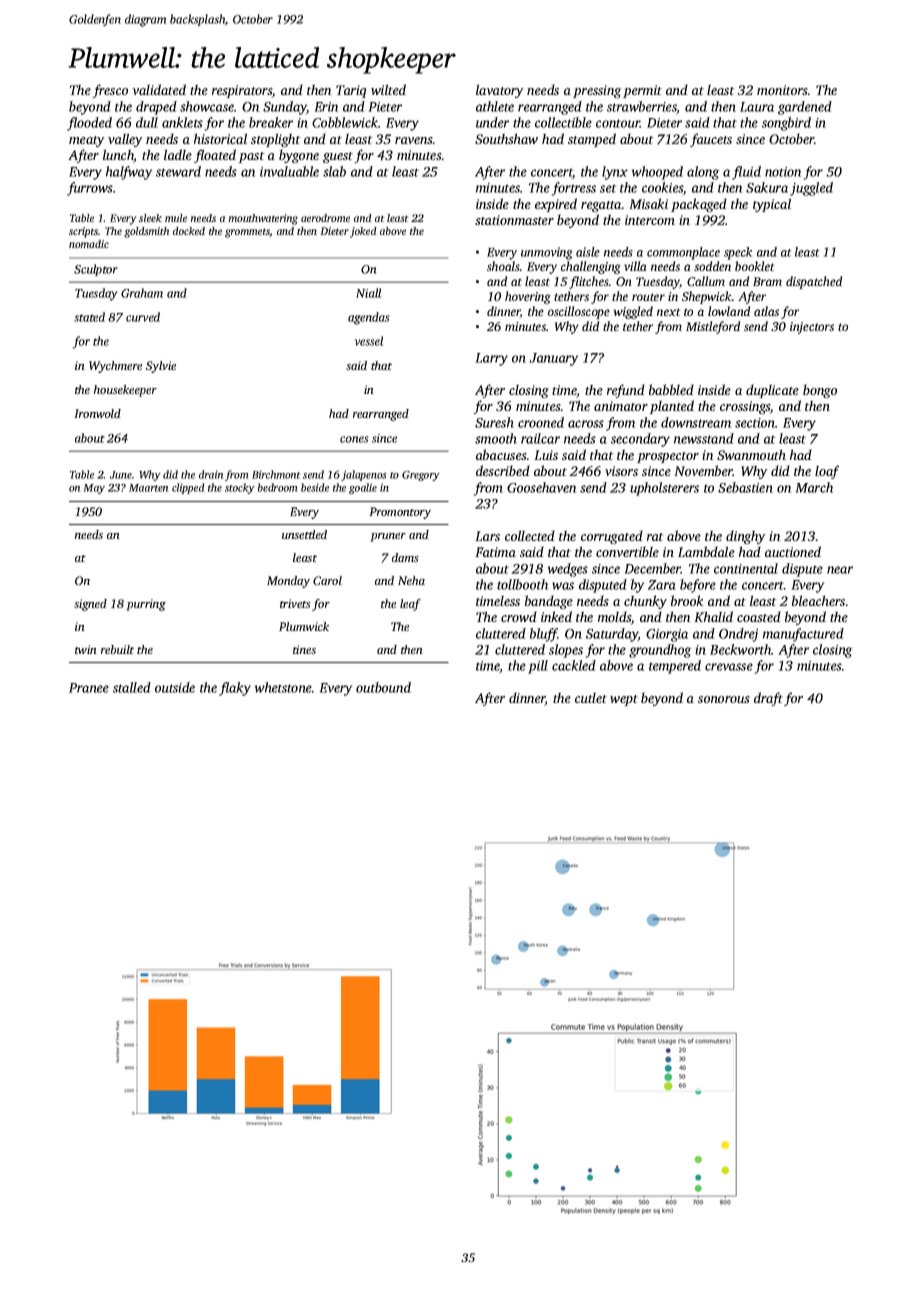 The image size is (924, 1308). What do you see at coordinates (820, 391) in the image?
I see `bongo` at bounding box center [820, 391].
